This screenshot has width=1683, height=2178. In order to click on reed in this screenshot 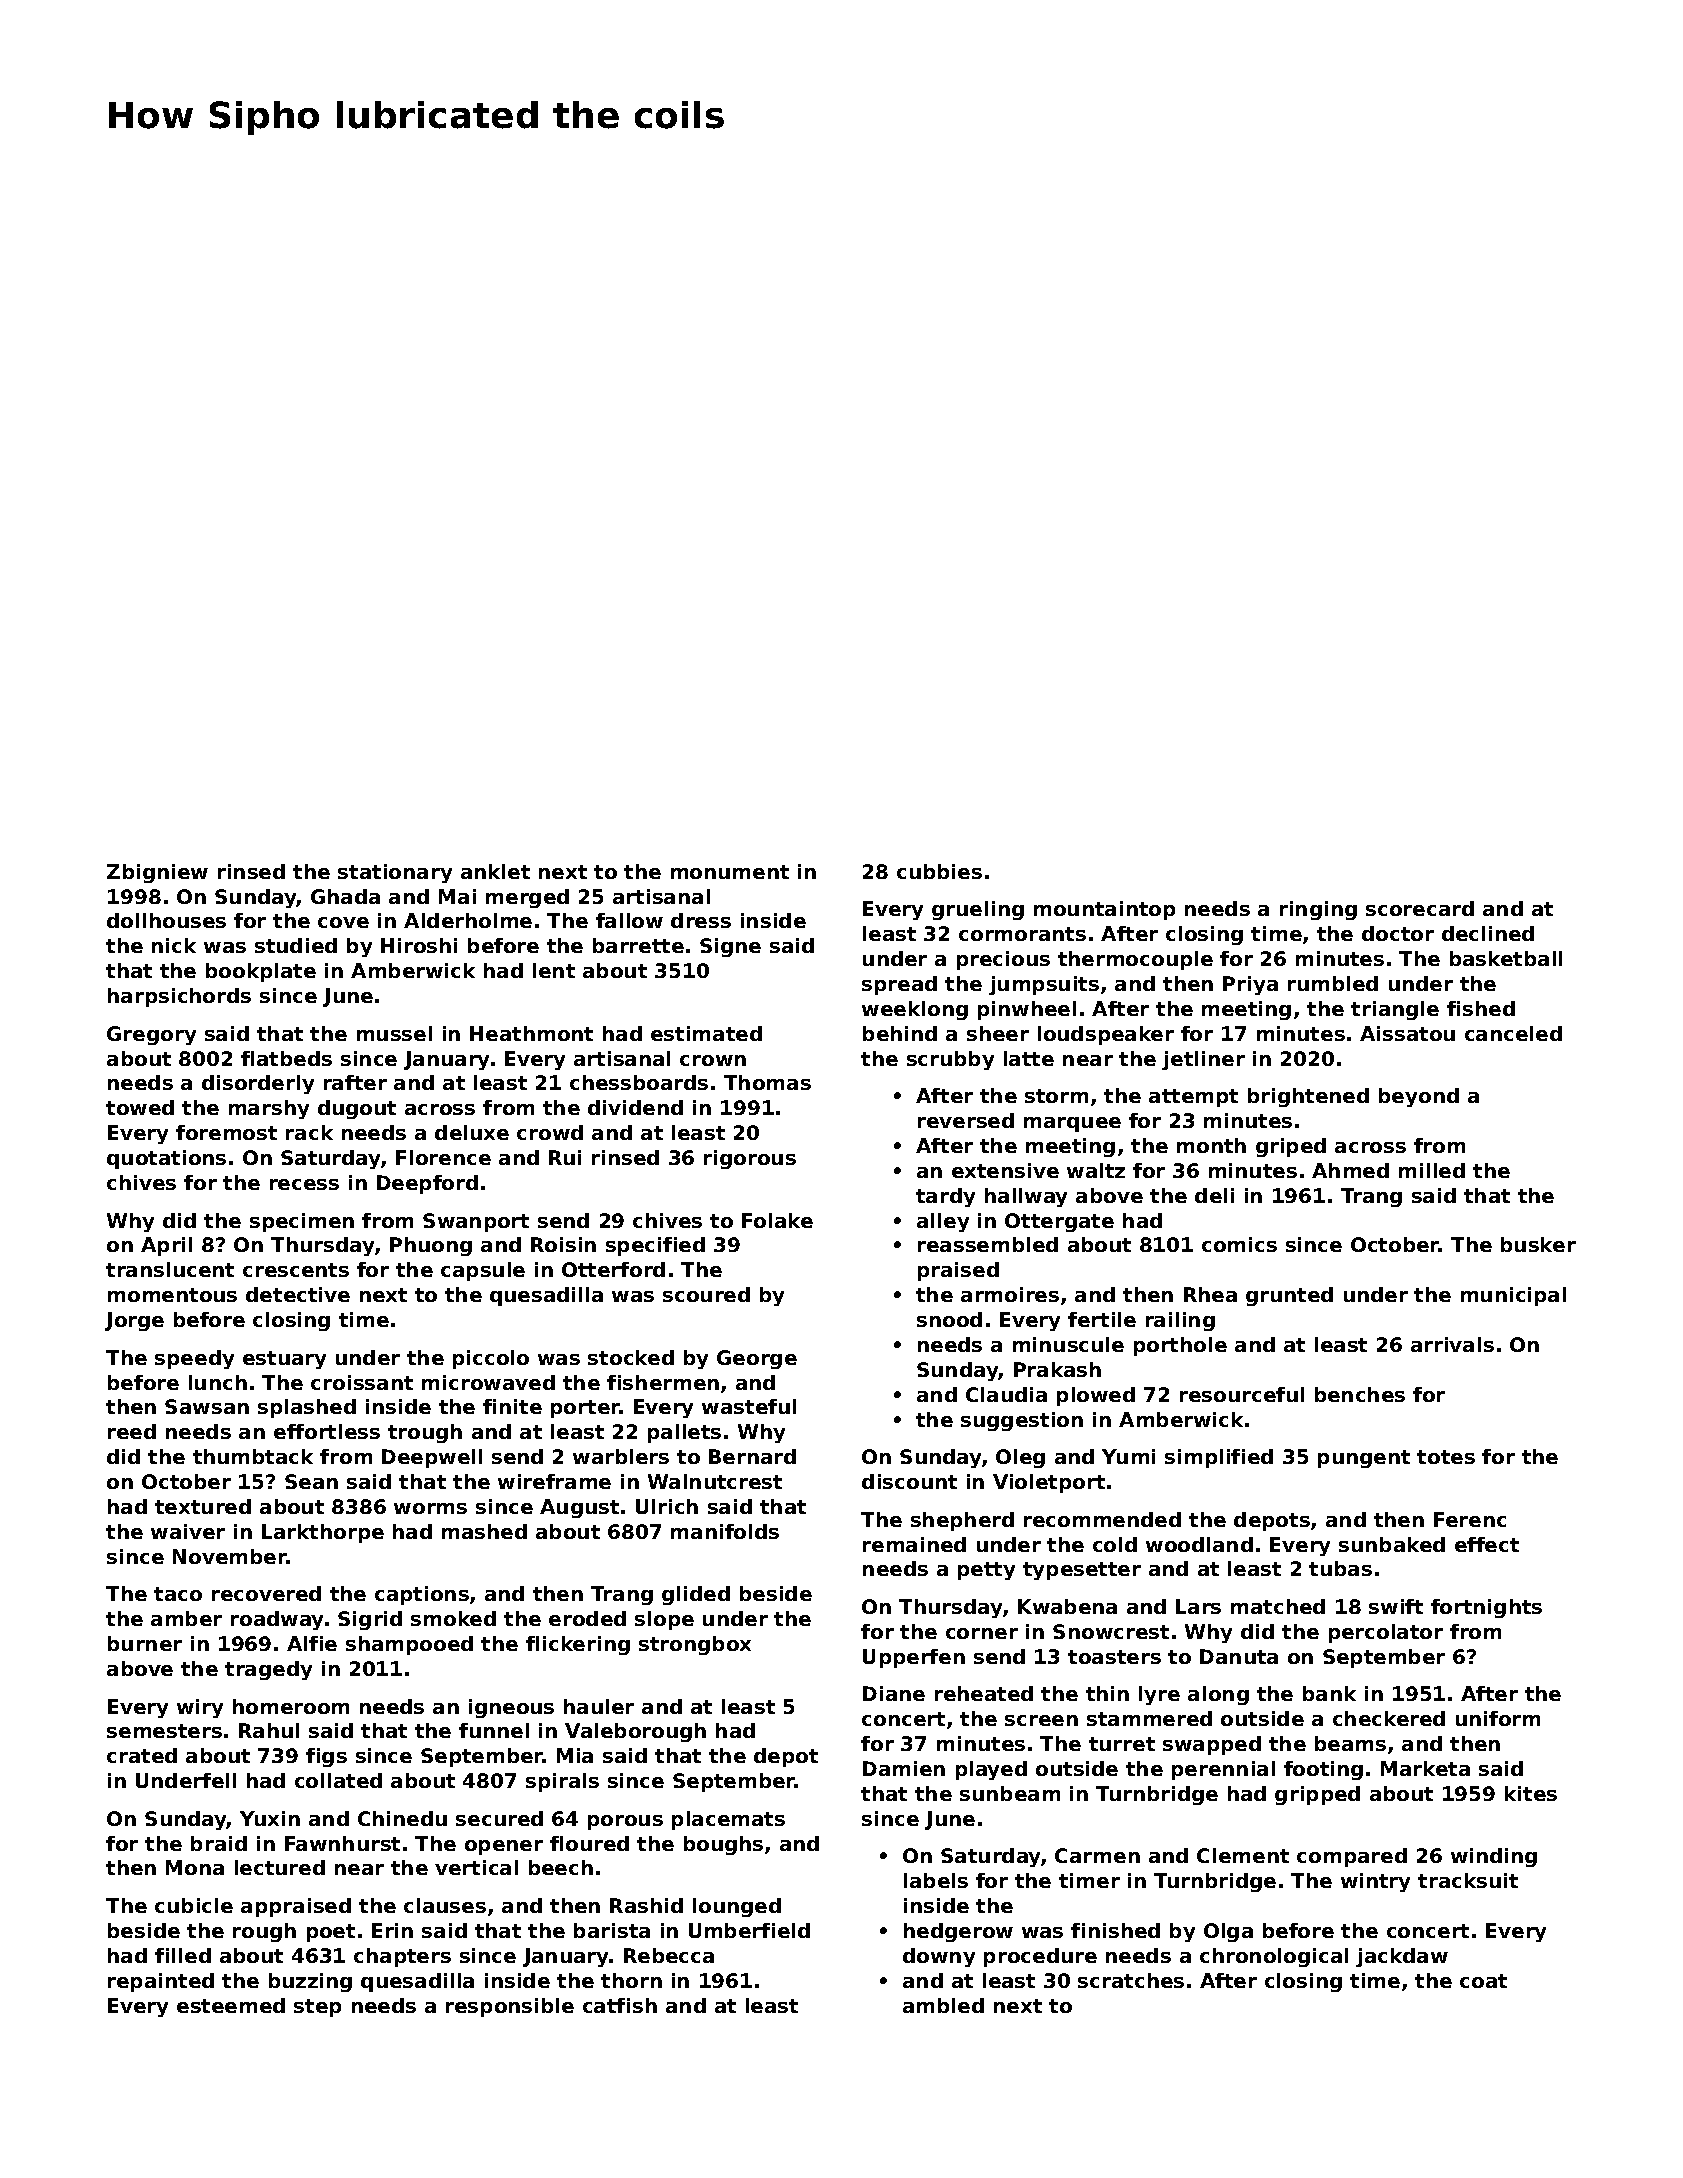, I will do `click(132, 1431)`.
